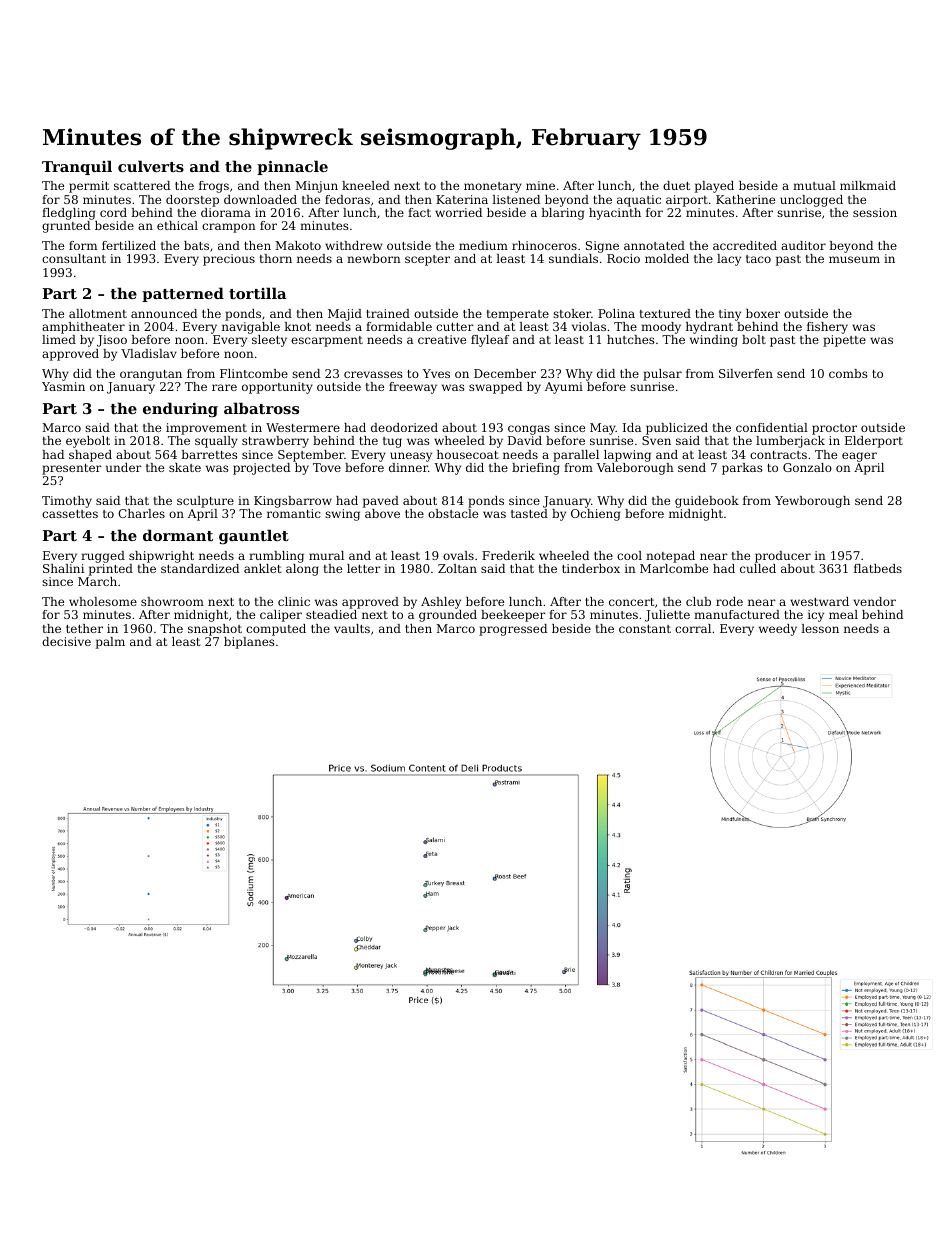 This page has height=1233, width=952. What do you see at coordinates (327, 467) in the page?
I see `Tove` at bounding box center [327, 467].
